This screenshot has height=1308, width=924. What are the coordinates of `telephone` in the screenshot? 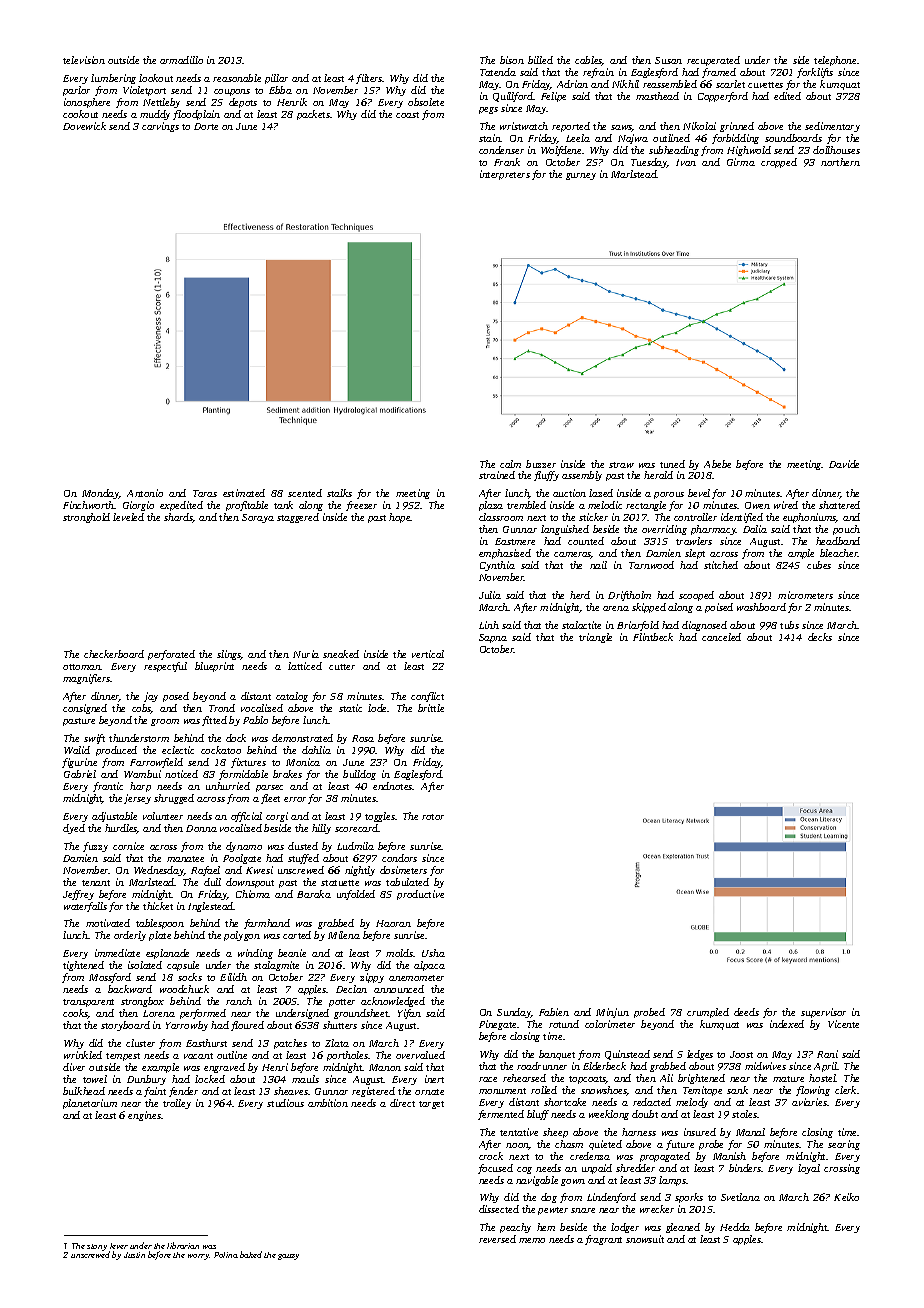 It's located at (835, 61).
